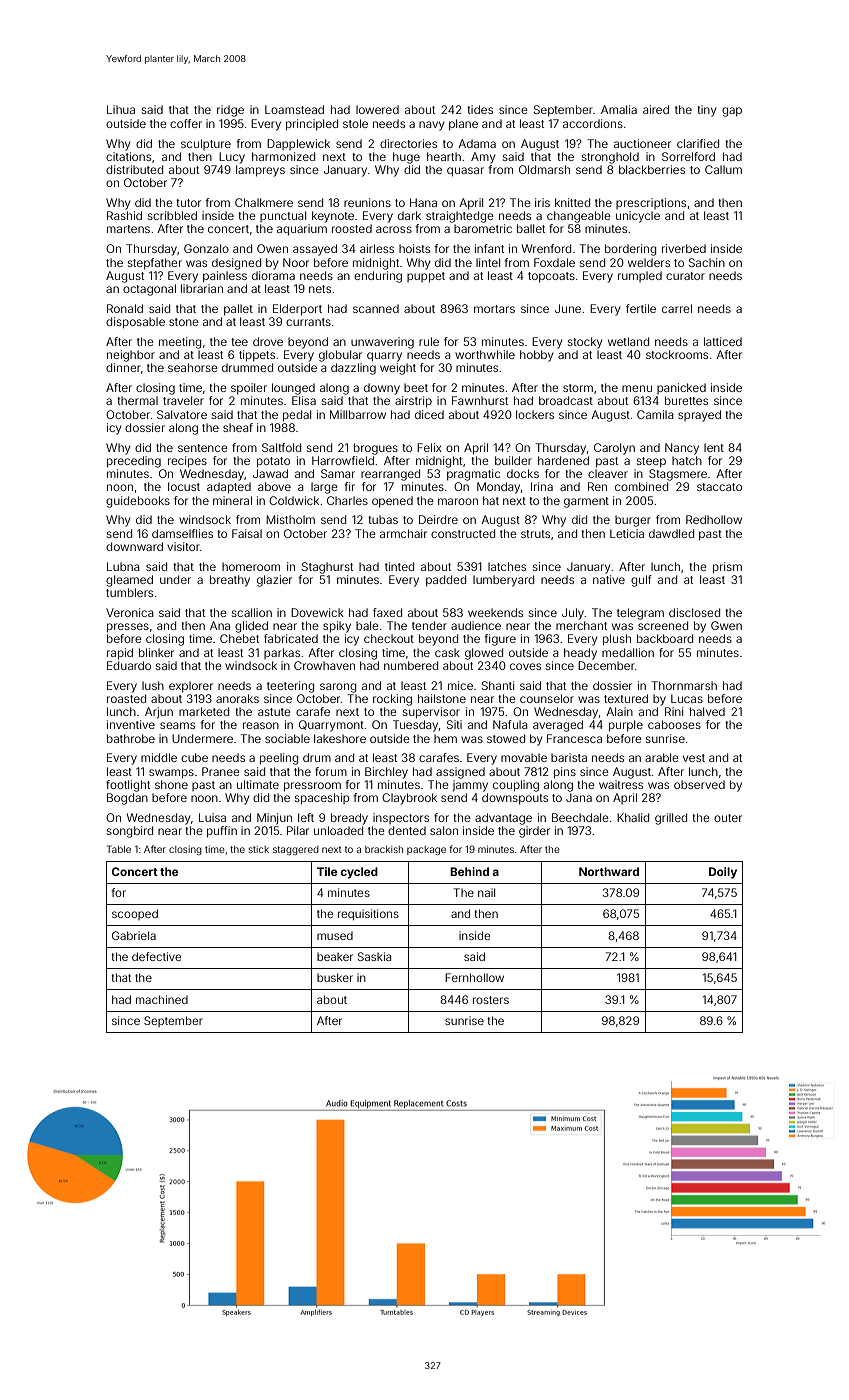  What do you see at coordinates (335, 977) in the screenshot?
I see `busker` at bounding box center [335, 977].
